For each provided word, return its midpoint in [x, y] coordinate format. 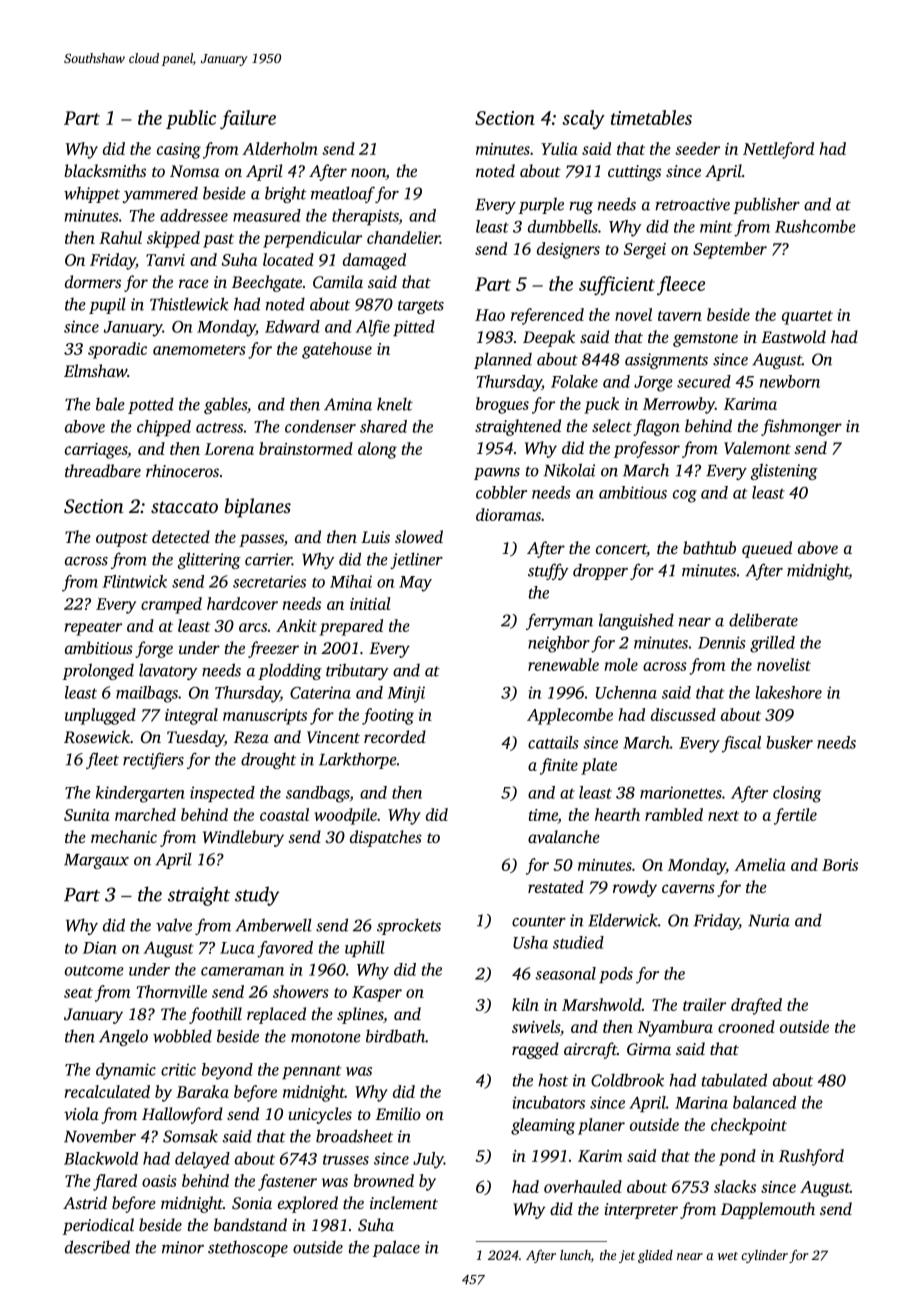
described [97, 1247]
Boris [840, 865]
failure [248, 120]
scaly [583, 120]
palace [396, 1248]
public [191, 119]
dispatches [386, 838]
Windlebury [243, 838]
